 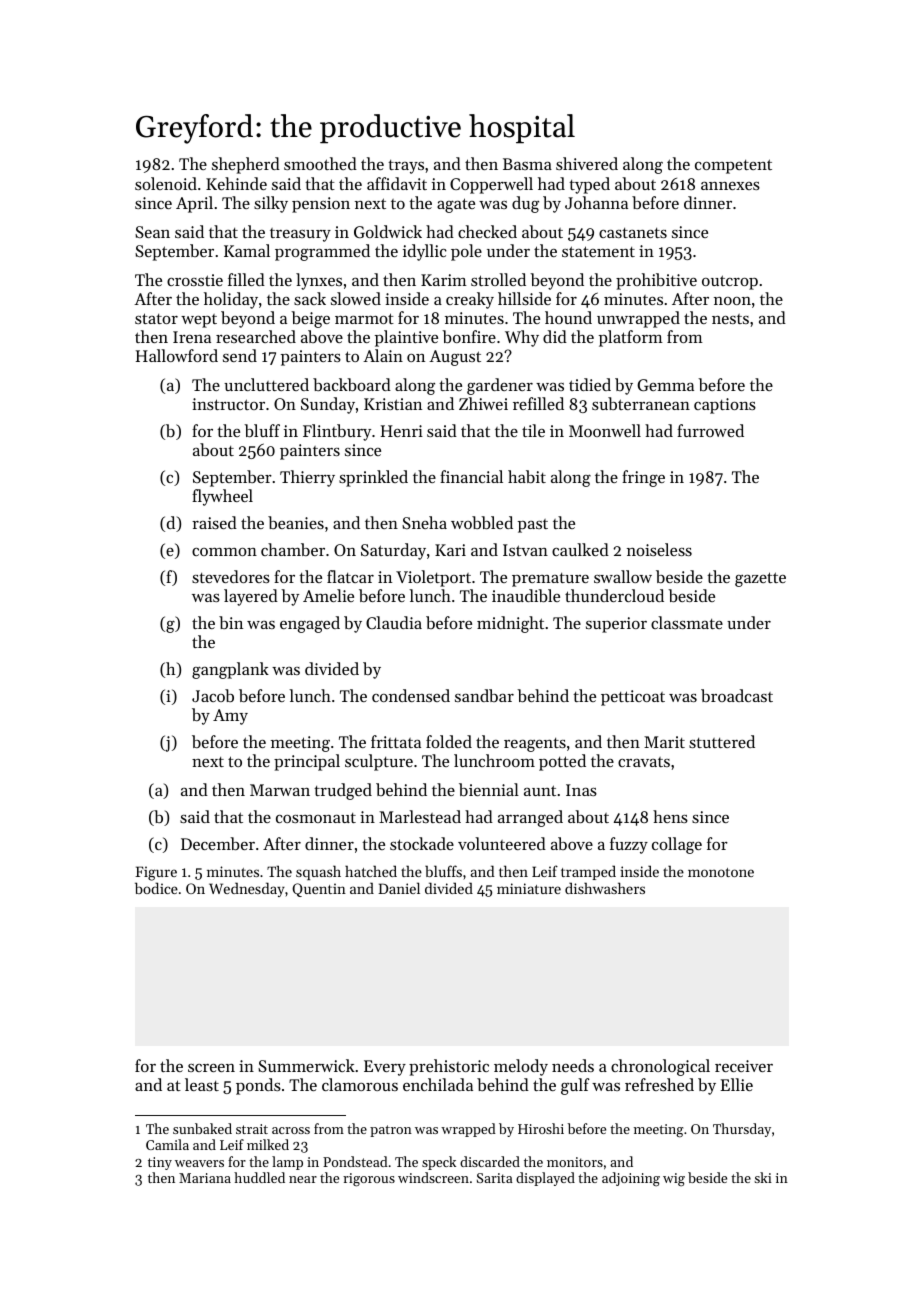 I want to click on near, so click(x=303, y=1179).
